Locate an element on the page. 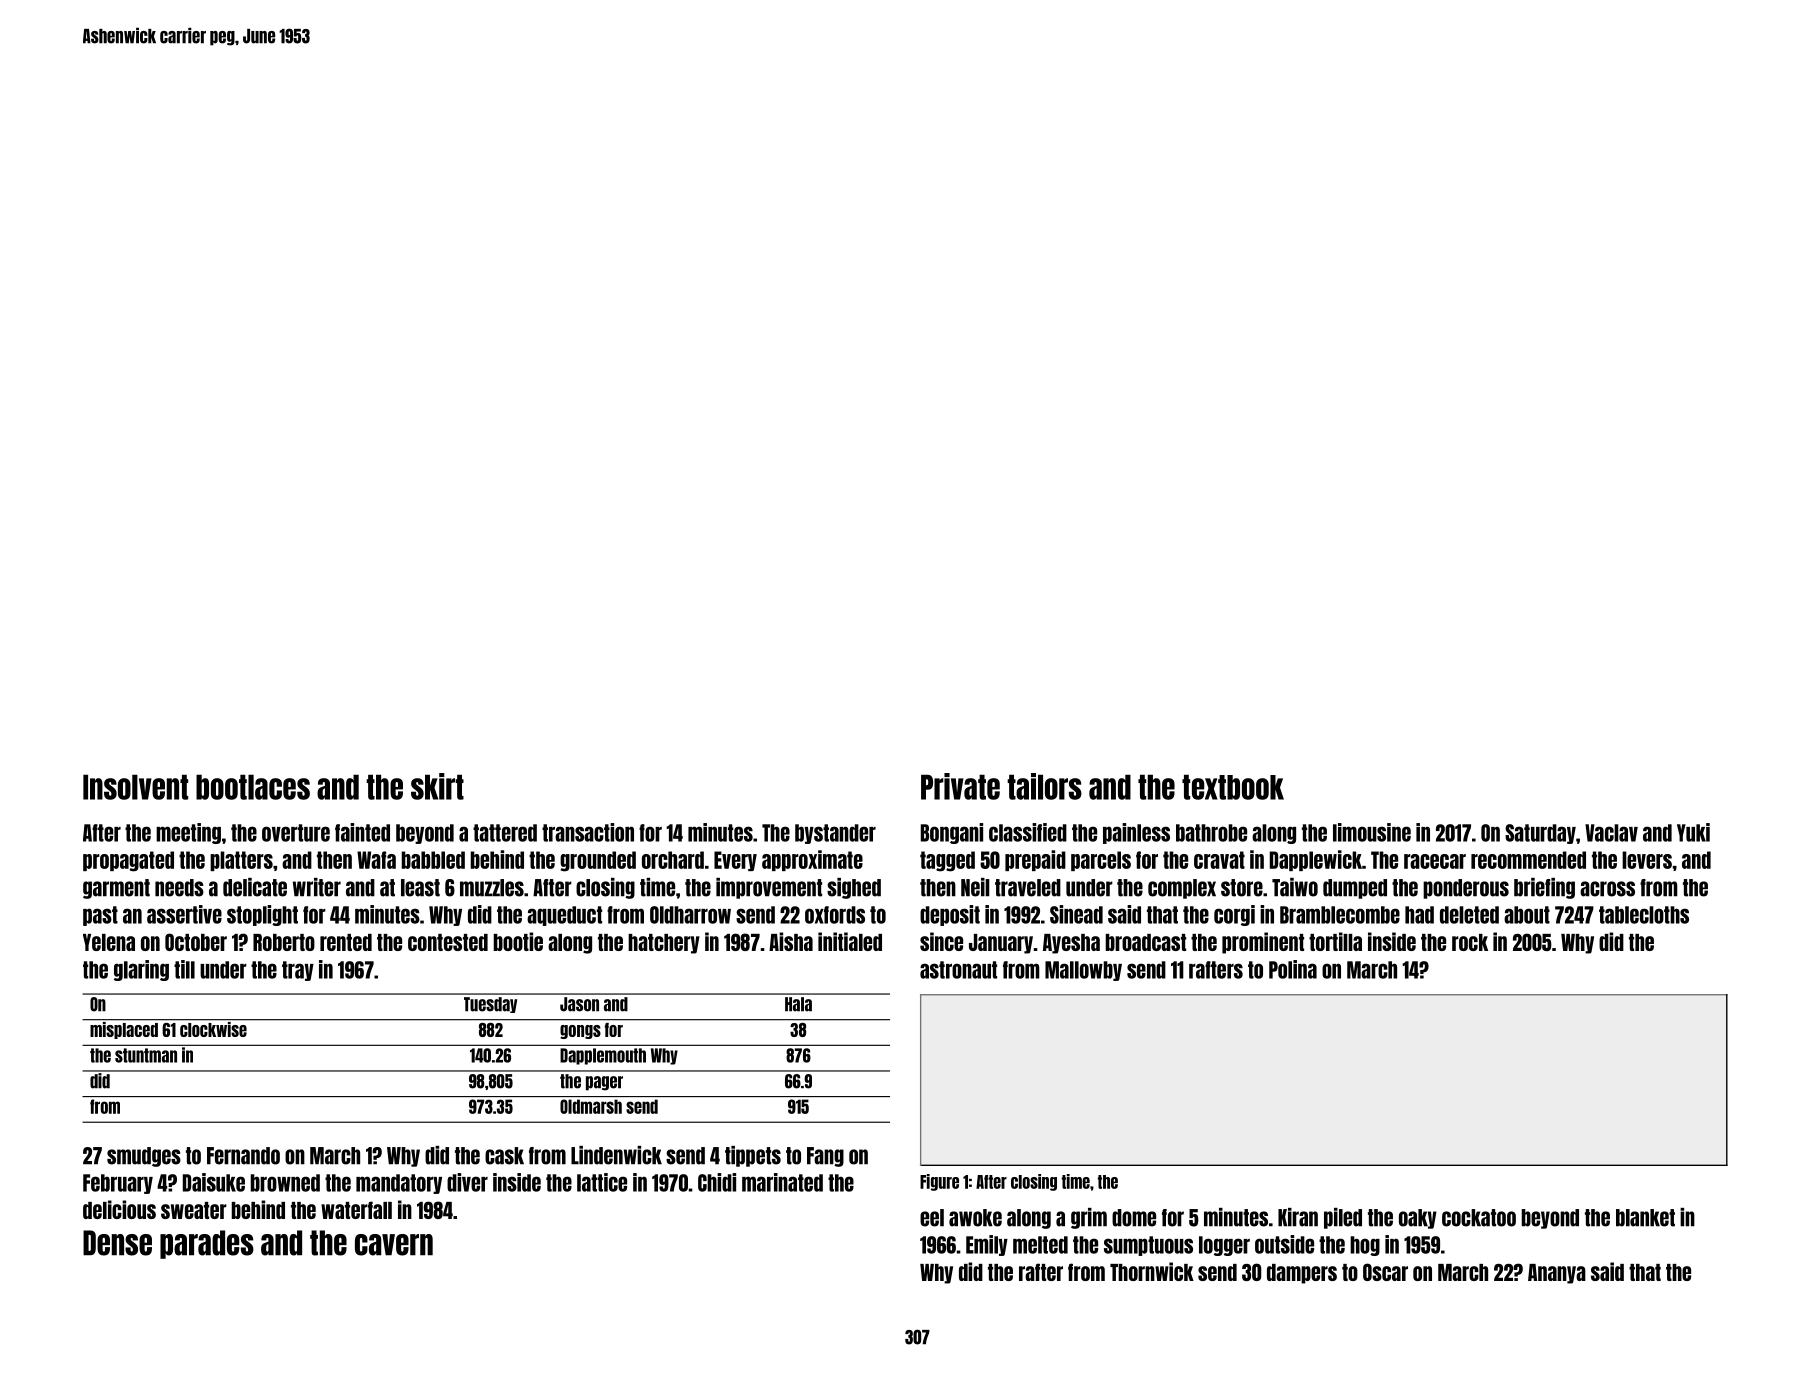  Mallowby is located at coordinates (1083, 971).
